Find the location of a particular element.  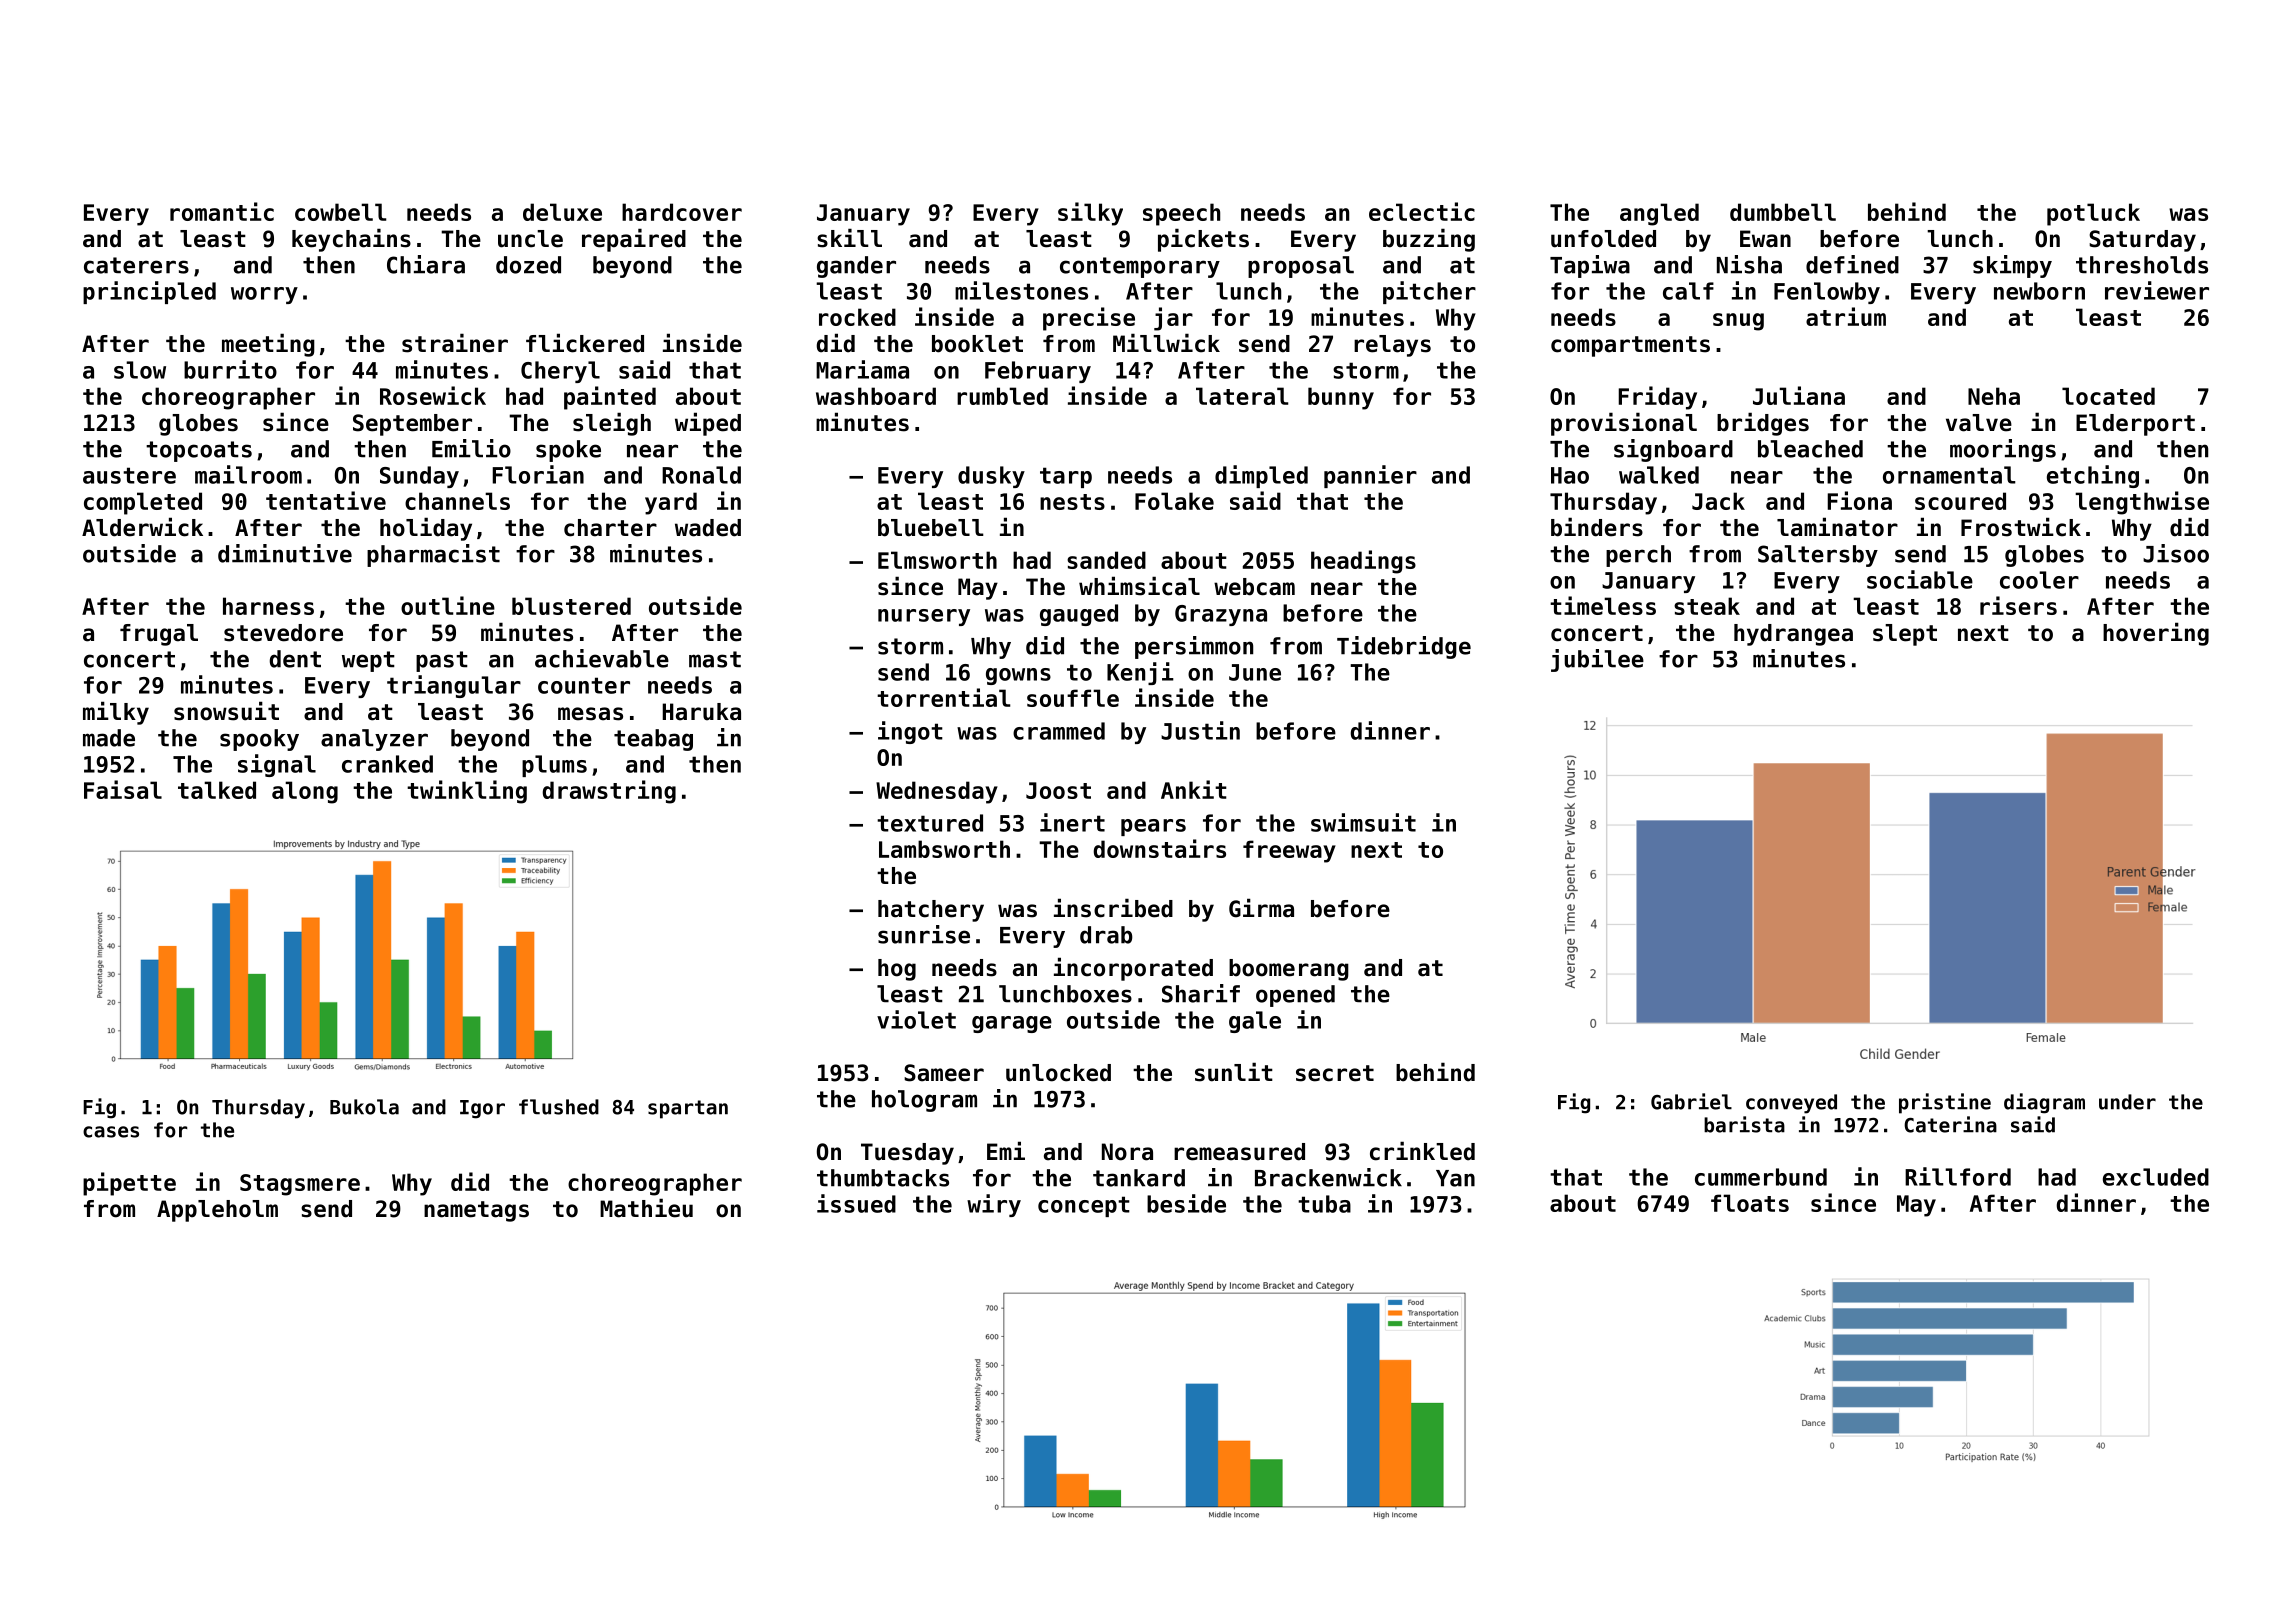

milestones is located at coordinates (1021, 290).
